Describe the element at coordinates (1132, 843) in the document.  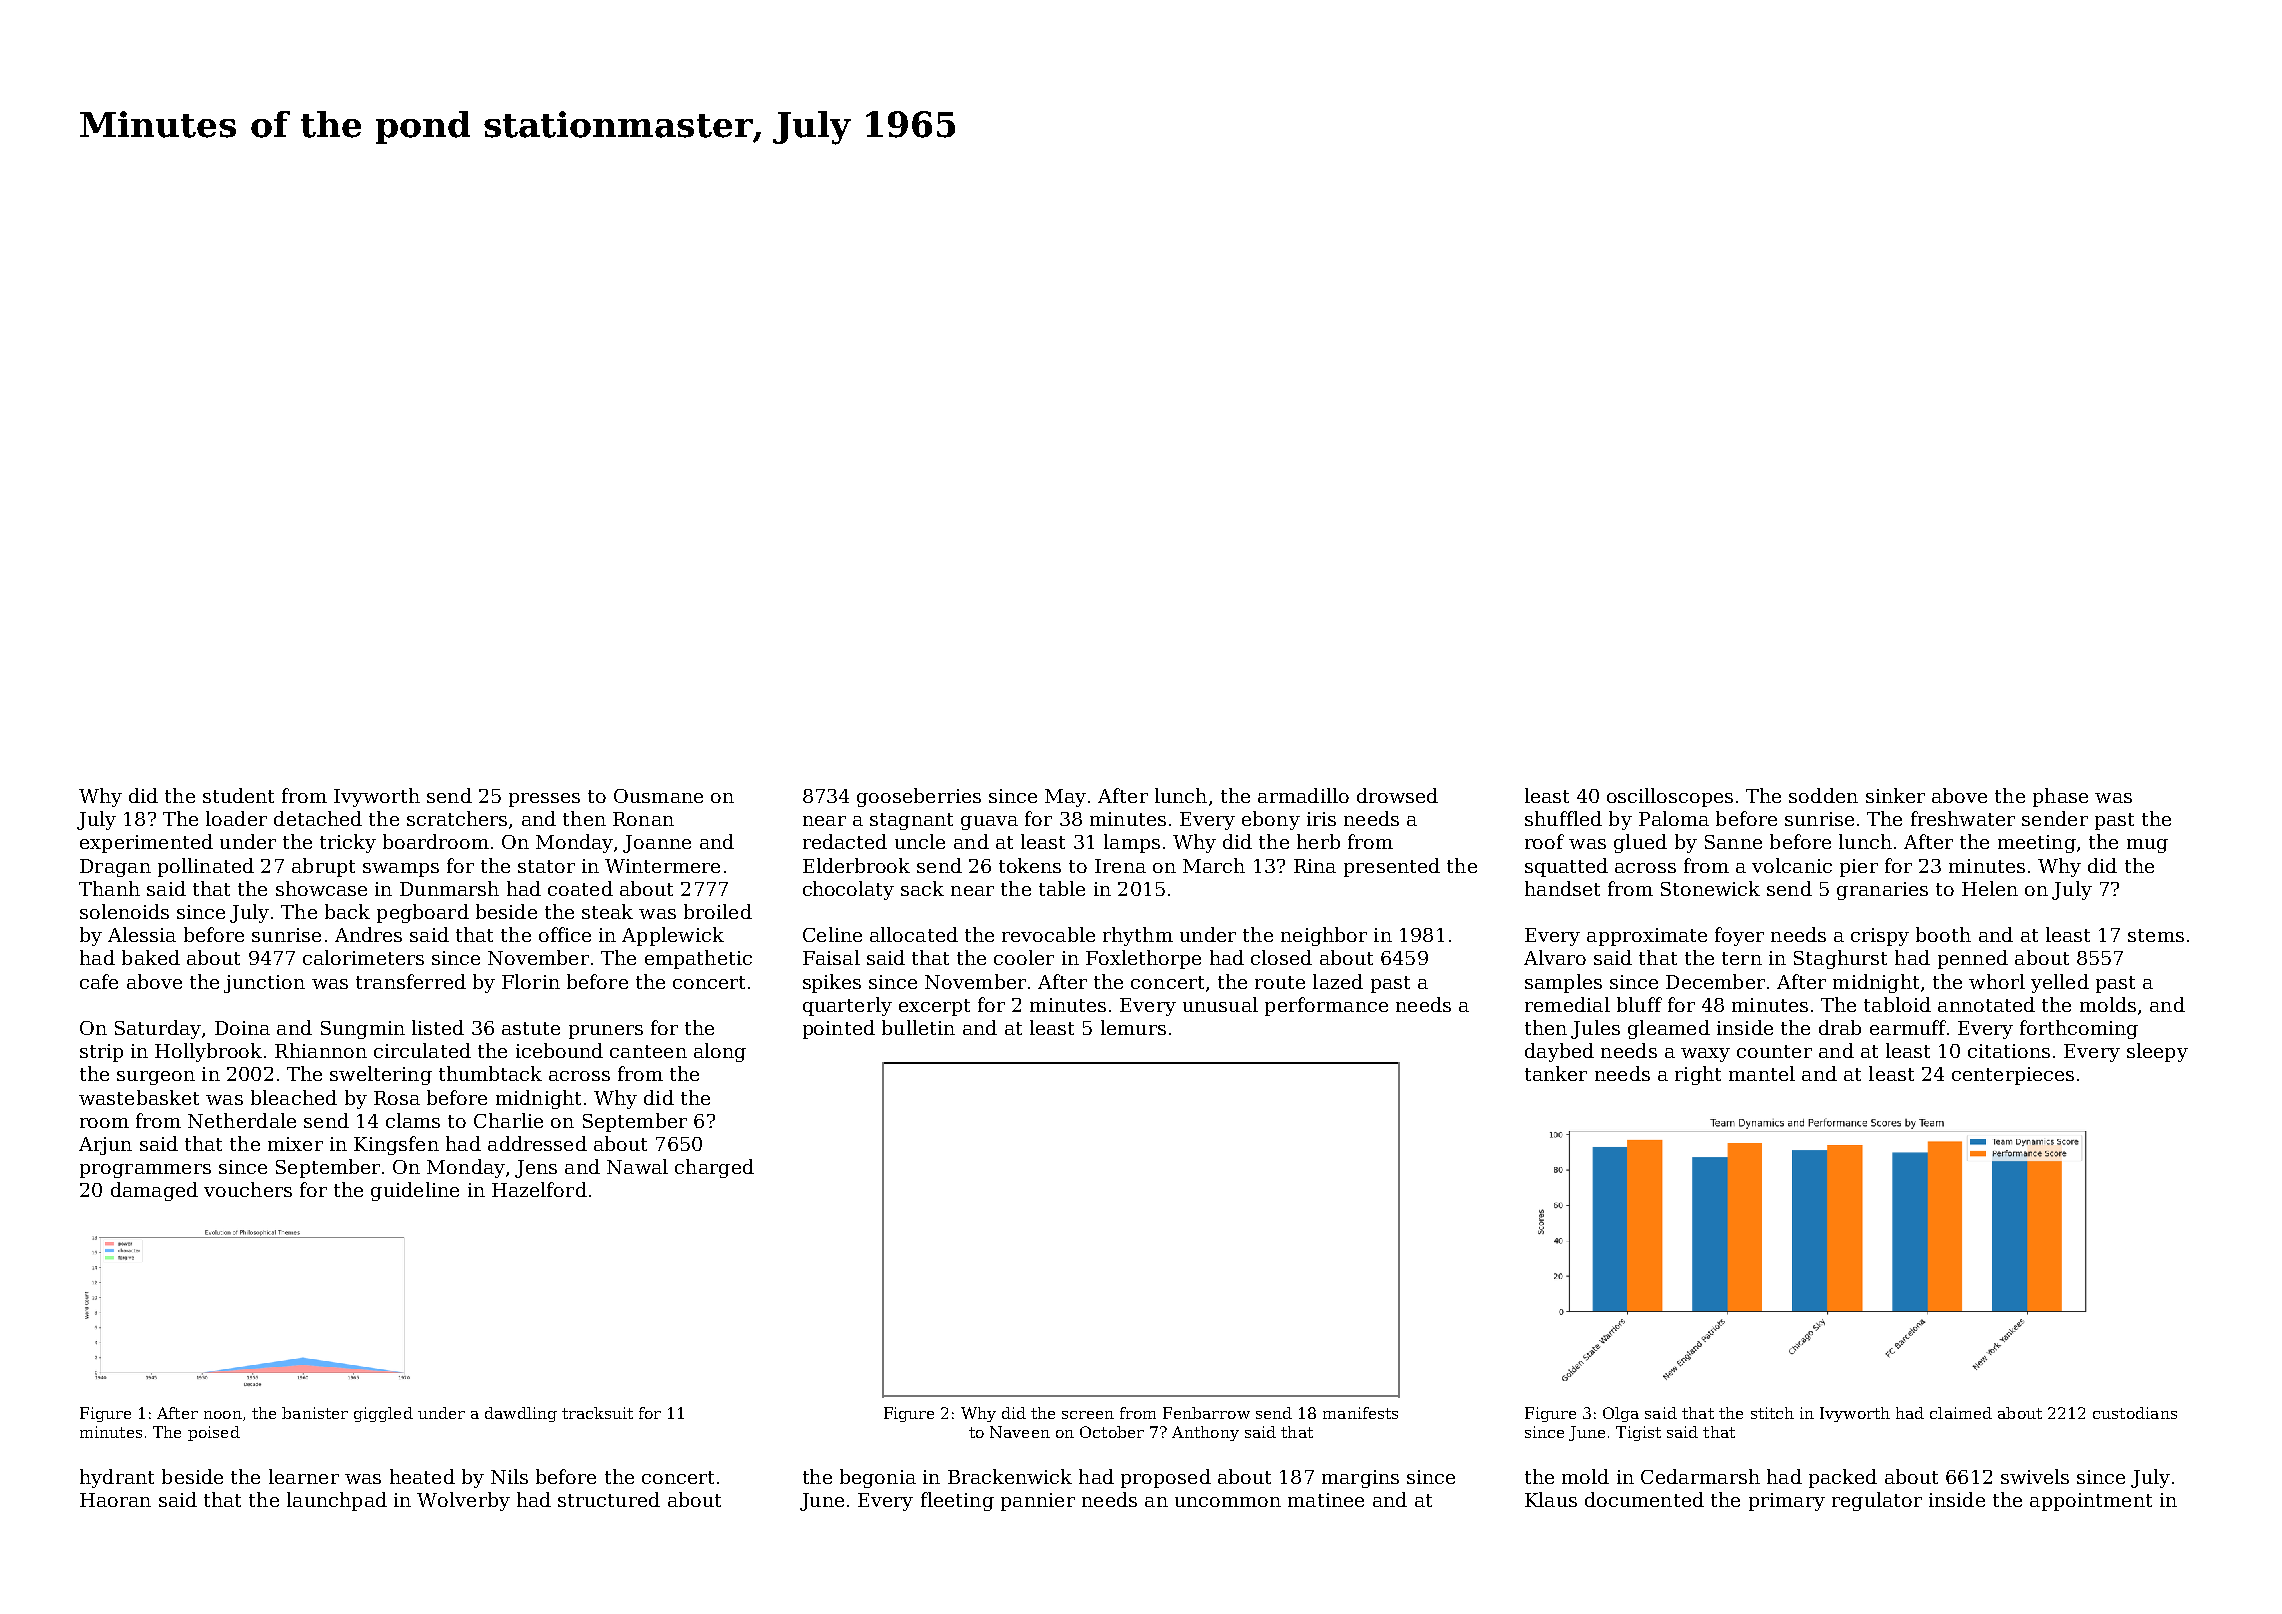
I see `lamps` at that location.
